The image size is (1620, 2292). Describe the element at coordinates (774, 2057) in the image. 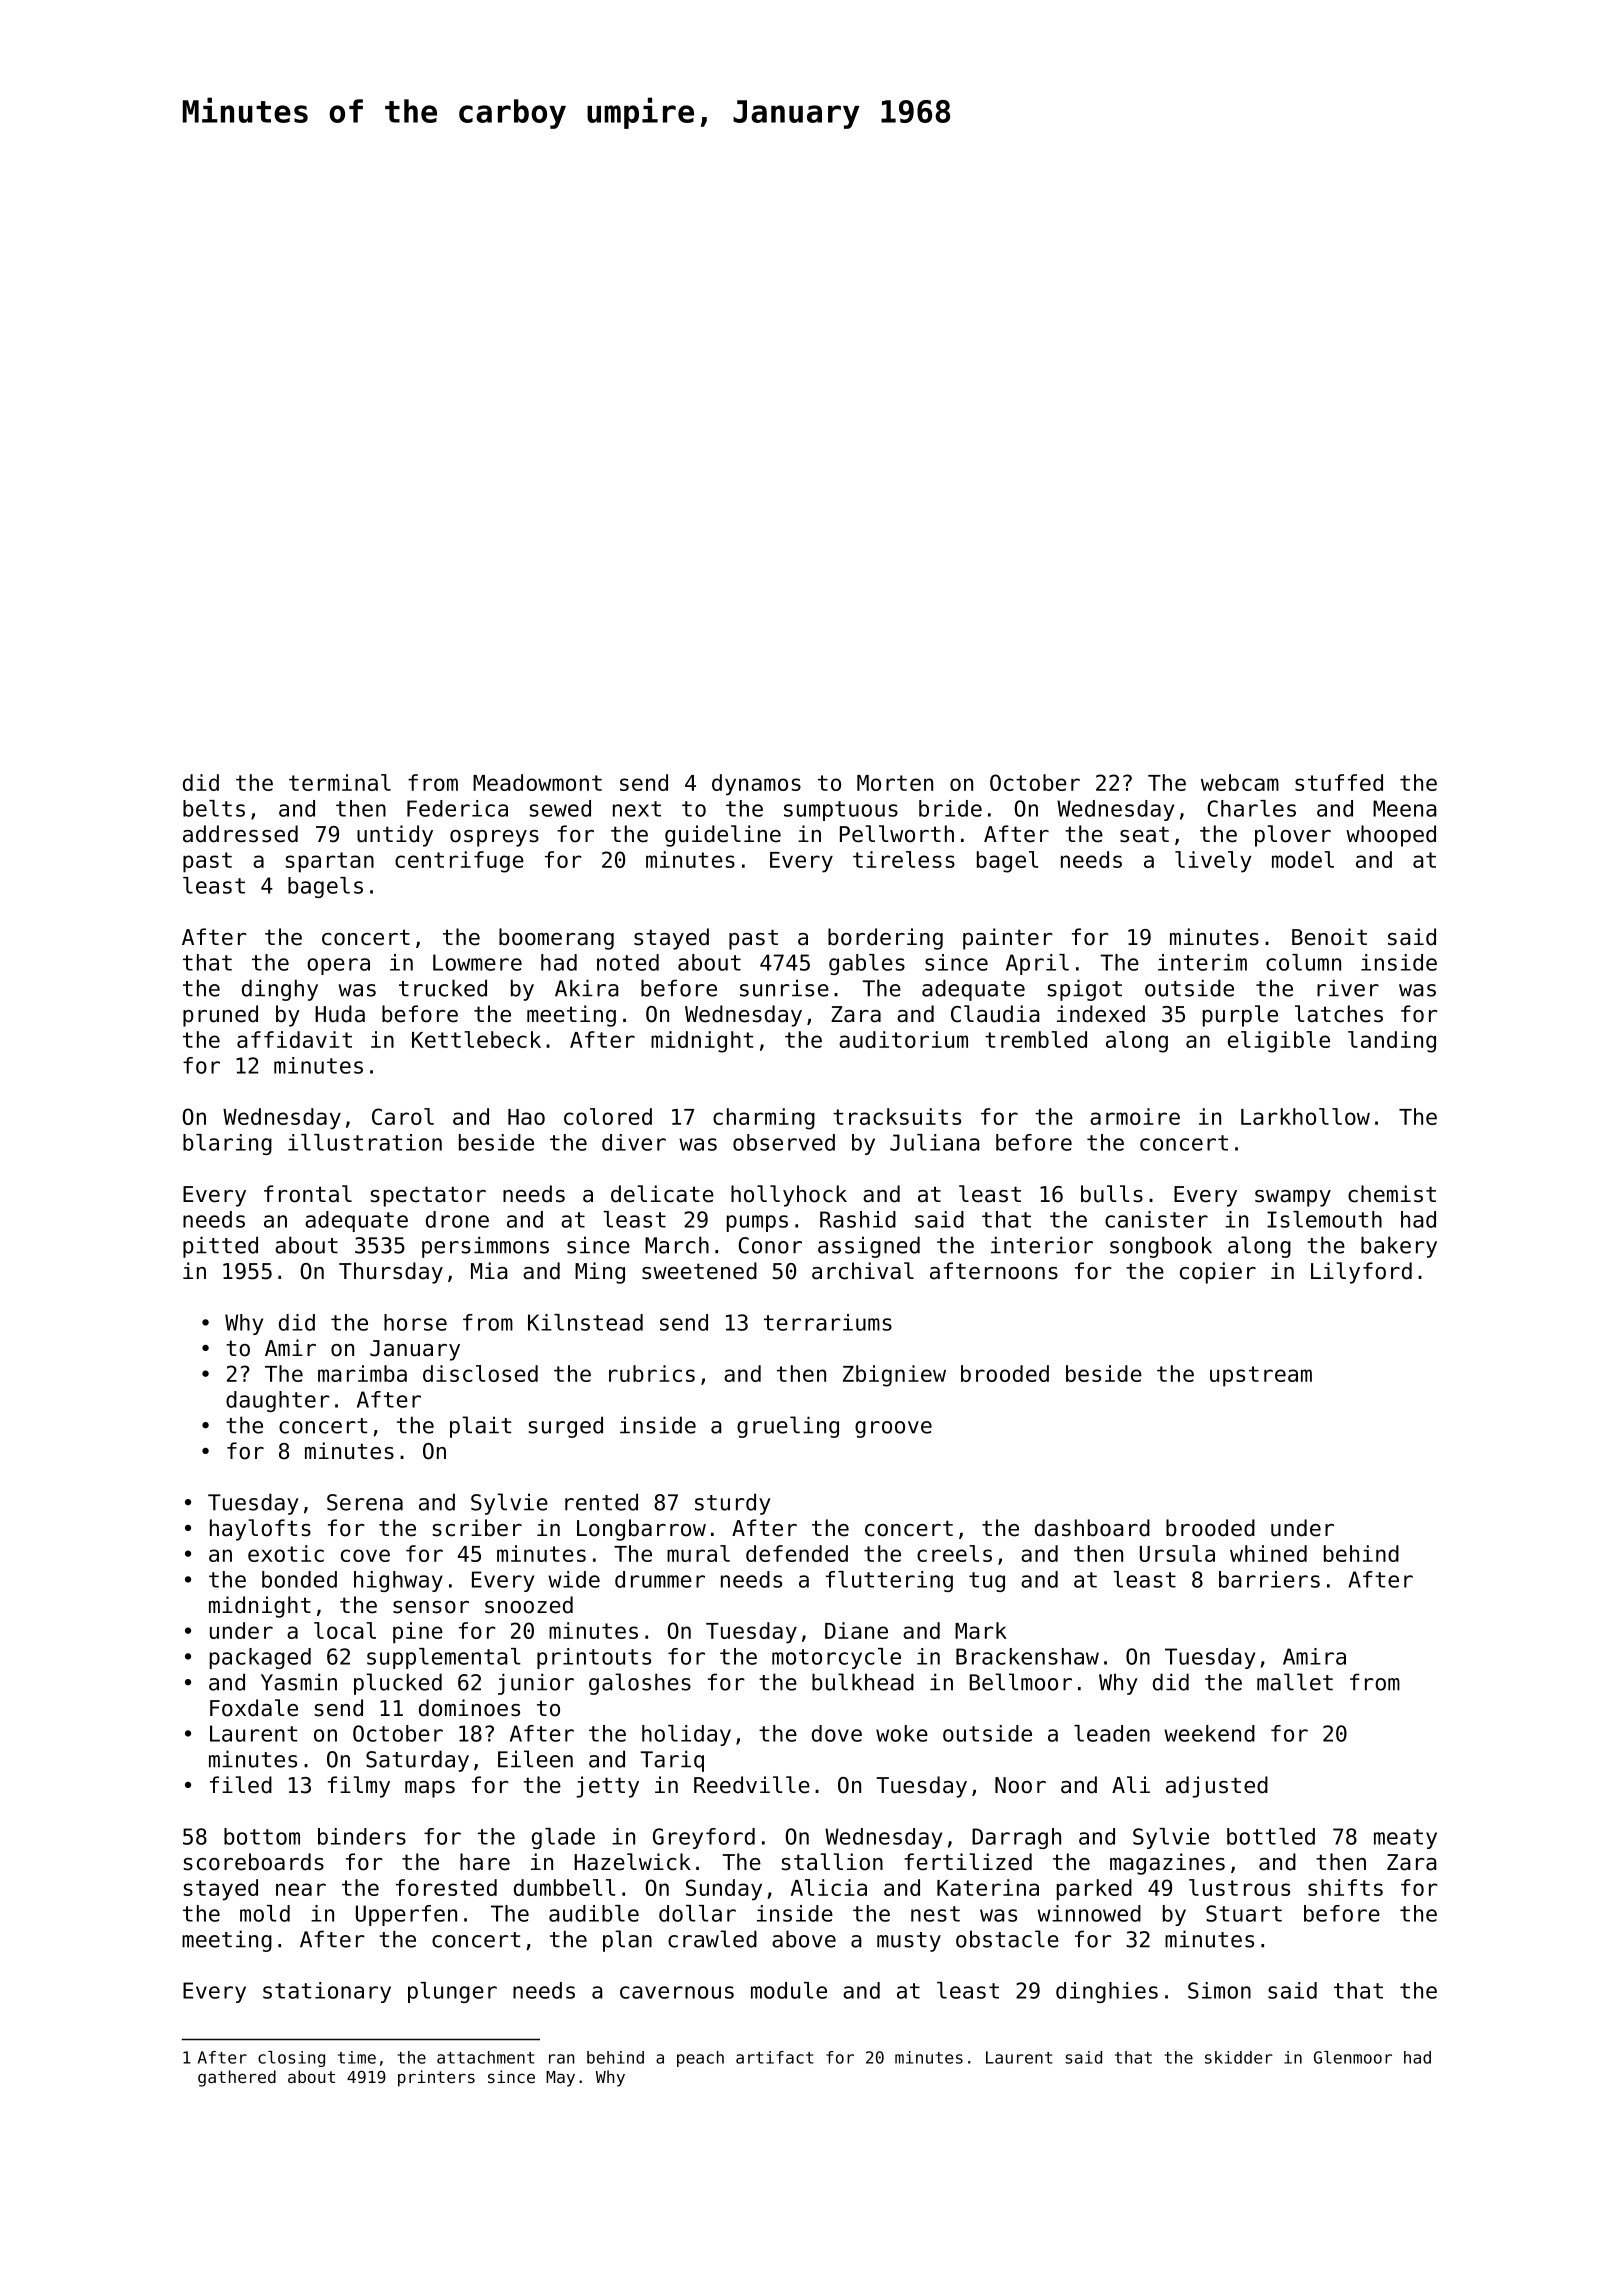

I see `artifact` at that location.
